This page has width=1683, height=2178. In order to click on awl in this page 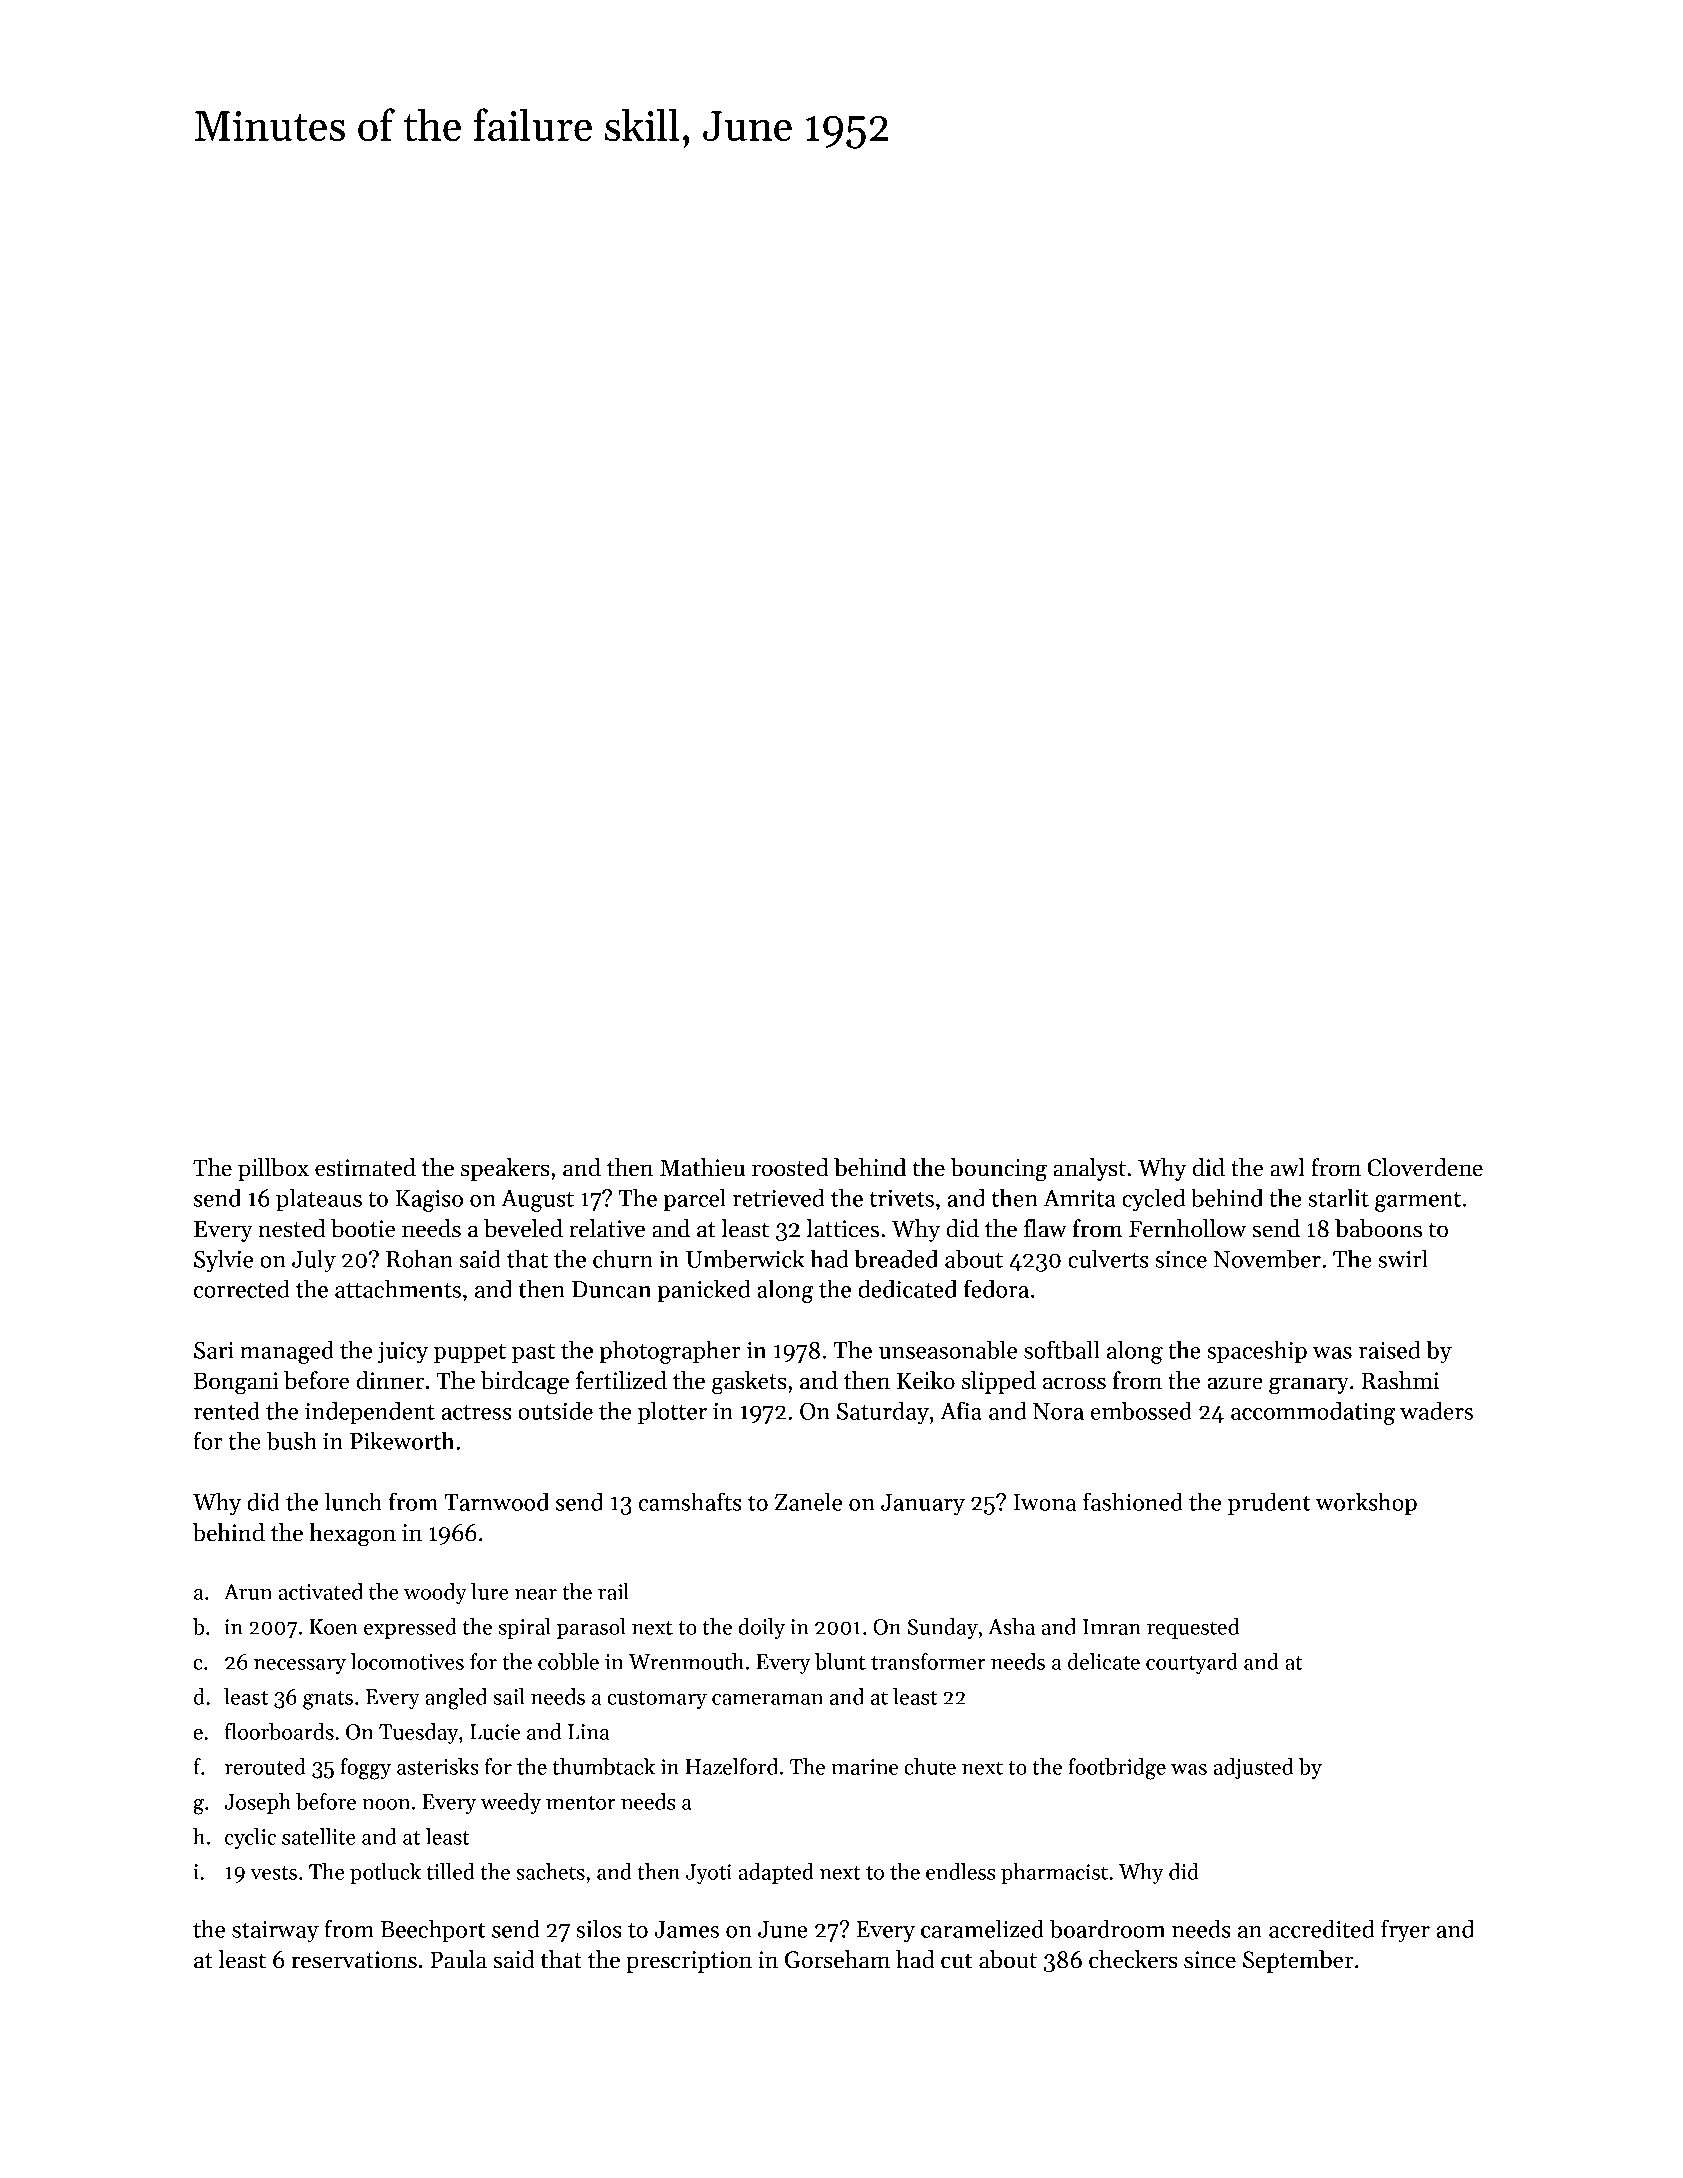, I will do `click(1287, 1167)`.
